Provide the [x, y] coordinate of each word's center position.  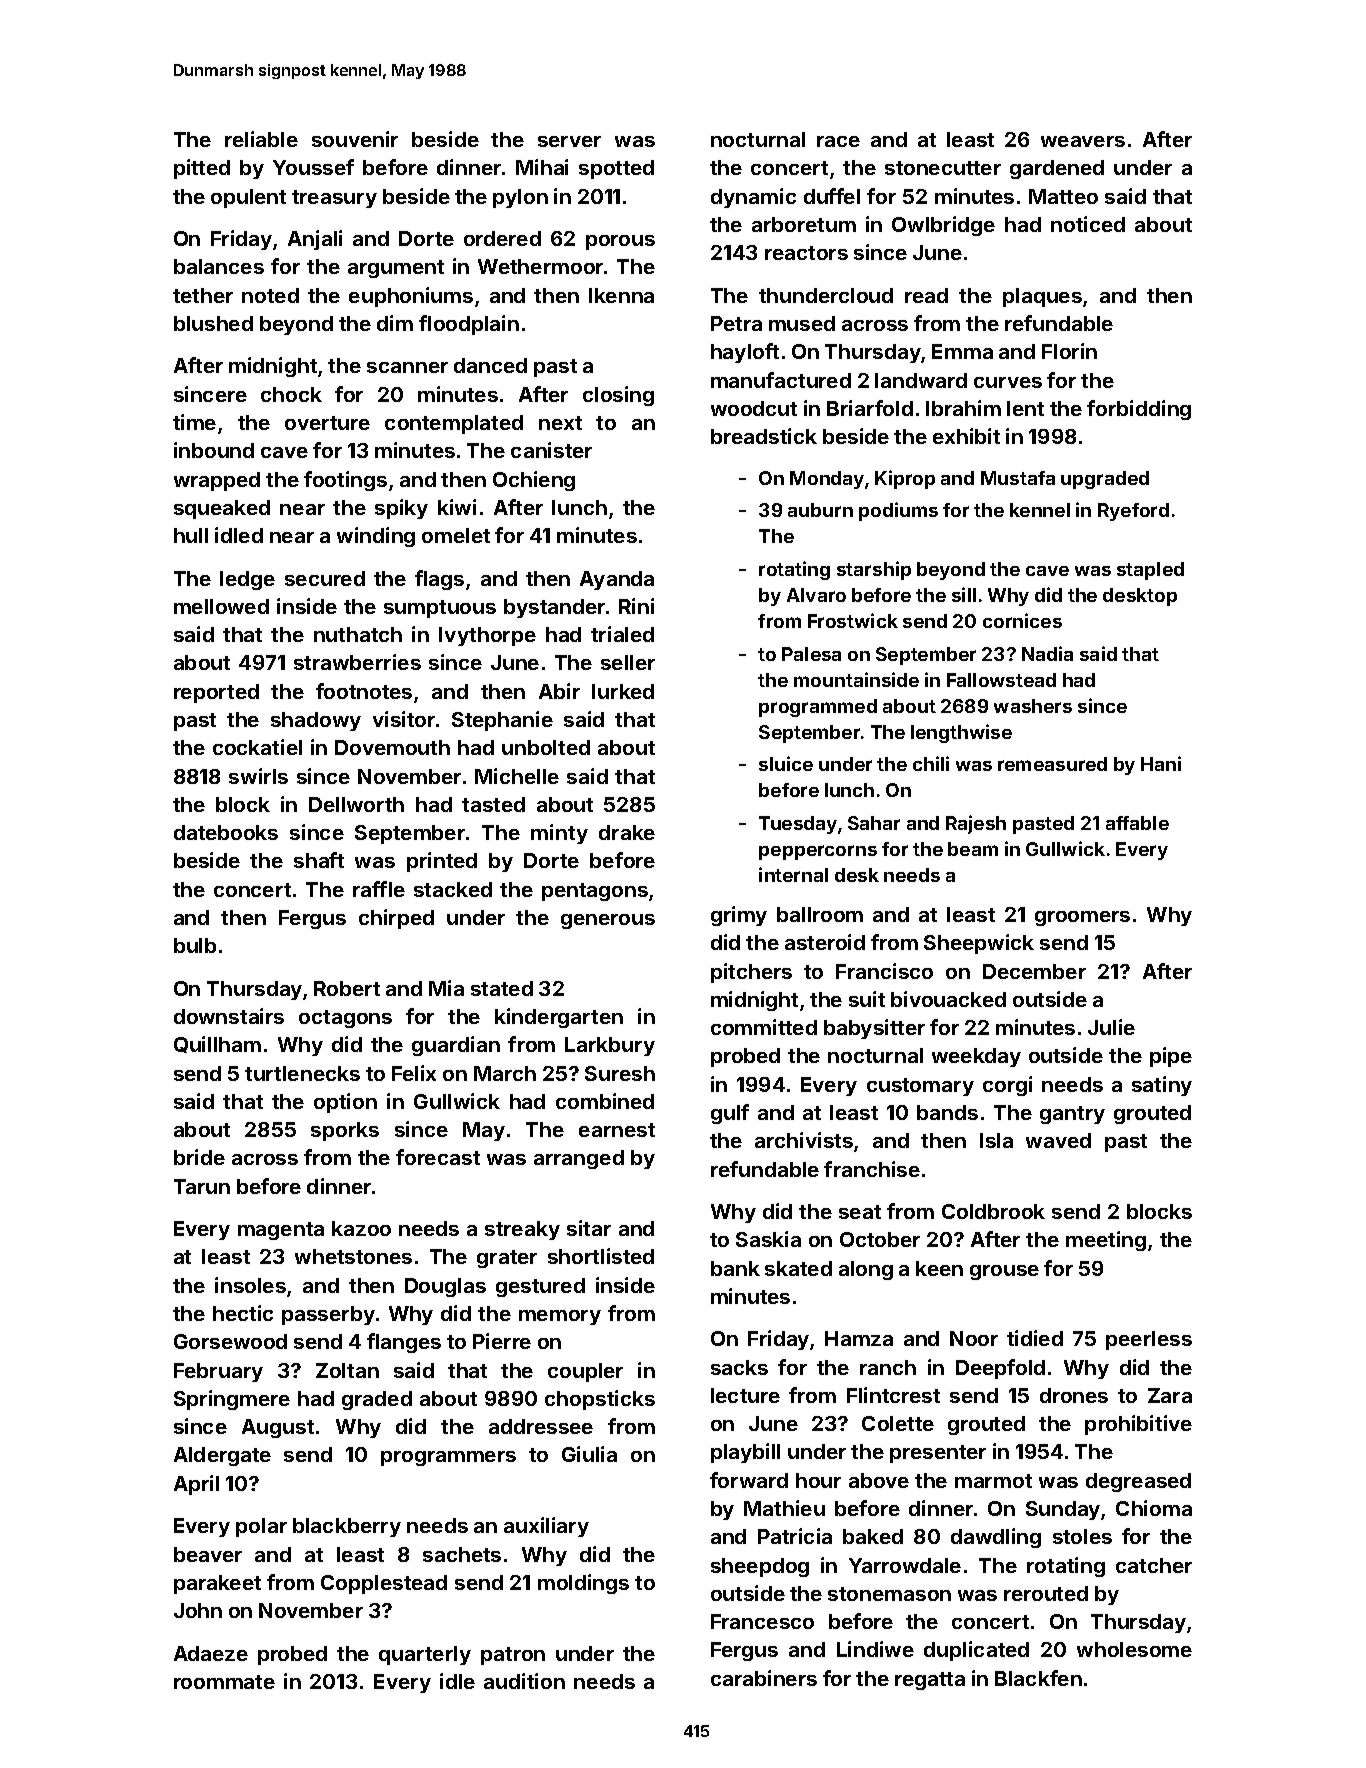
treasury [334, 199]
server [569, 141]
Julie [1111, 1027]
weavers [1083, 141]
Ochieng [534, 481]
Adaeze [211, 1653]
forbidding [1139, 410]
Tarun [202, 1186]
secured [325, 578]
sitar [589, 1228]
